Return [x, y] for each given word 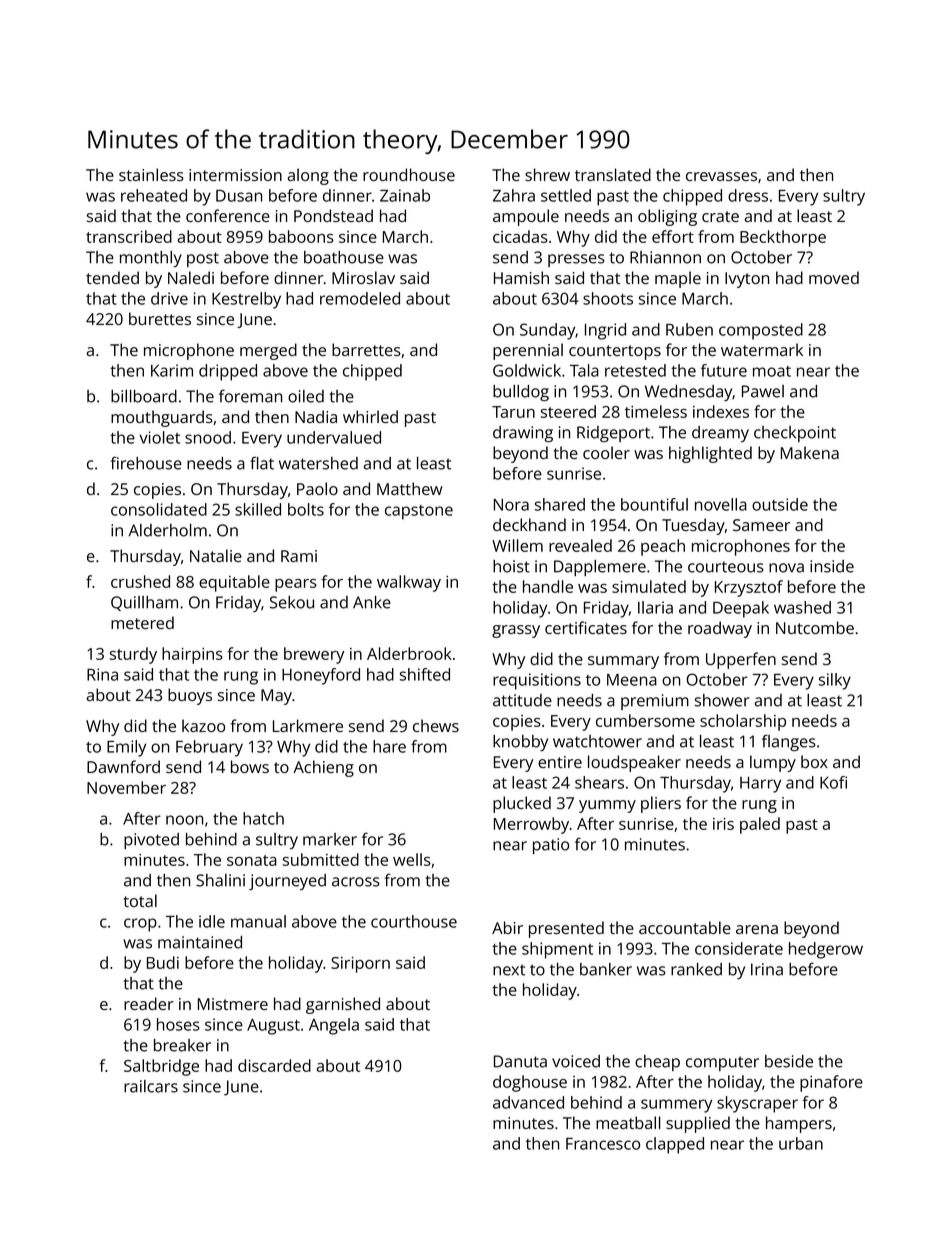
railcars [151, 1086]
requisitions [537, 681]
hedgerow [826, 950]
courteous [726, 567]
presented [566, 929]
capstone [419, 512]
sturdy [133, 655]
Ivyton [747, 280]
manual [258, 921]
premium [655, 702]
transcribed [129, 236]
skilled [258, 509]
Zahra [514, 195]
